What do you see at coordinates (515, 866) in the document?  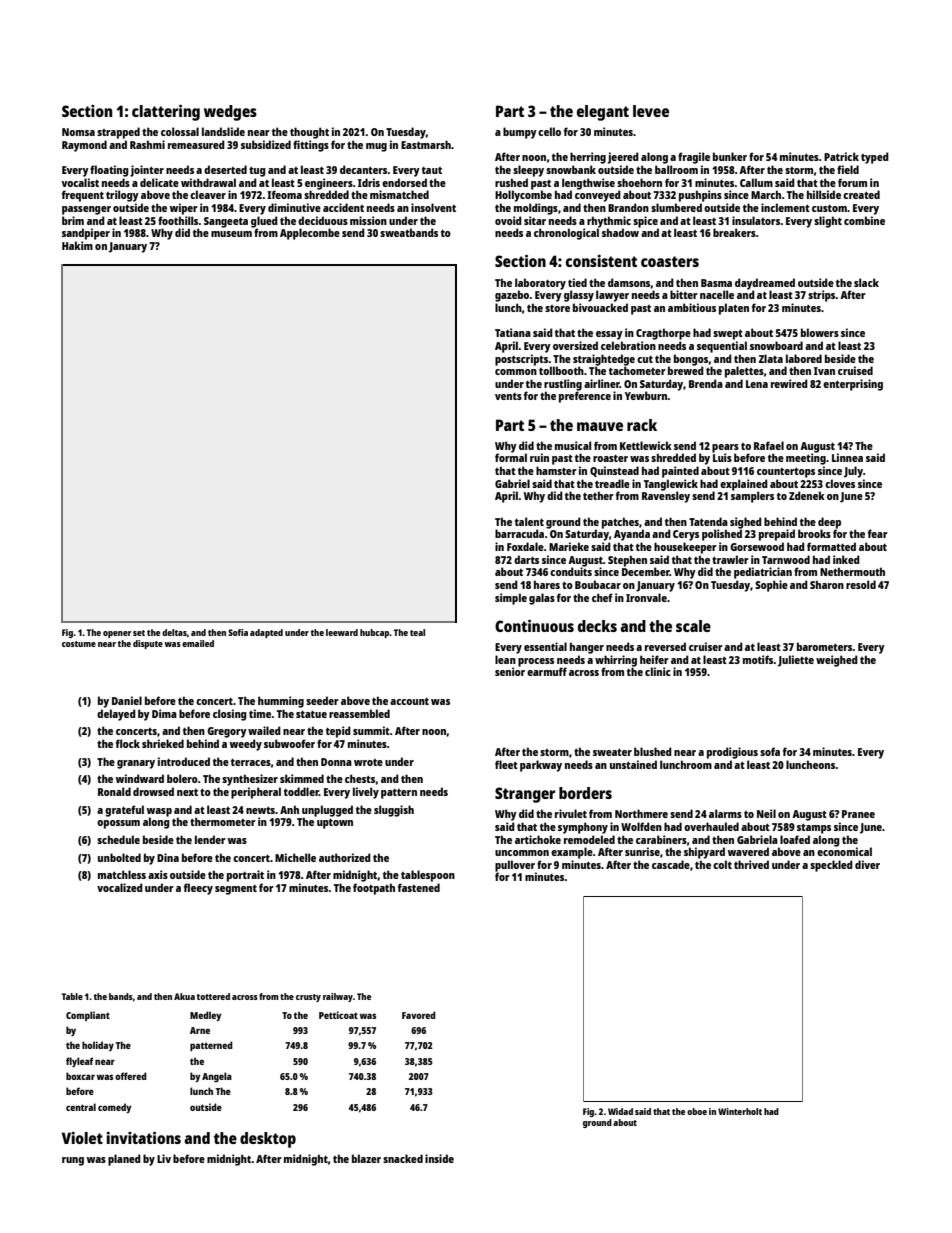 I see `pullover` at bounding box center [515, 866].
